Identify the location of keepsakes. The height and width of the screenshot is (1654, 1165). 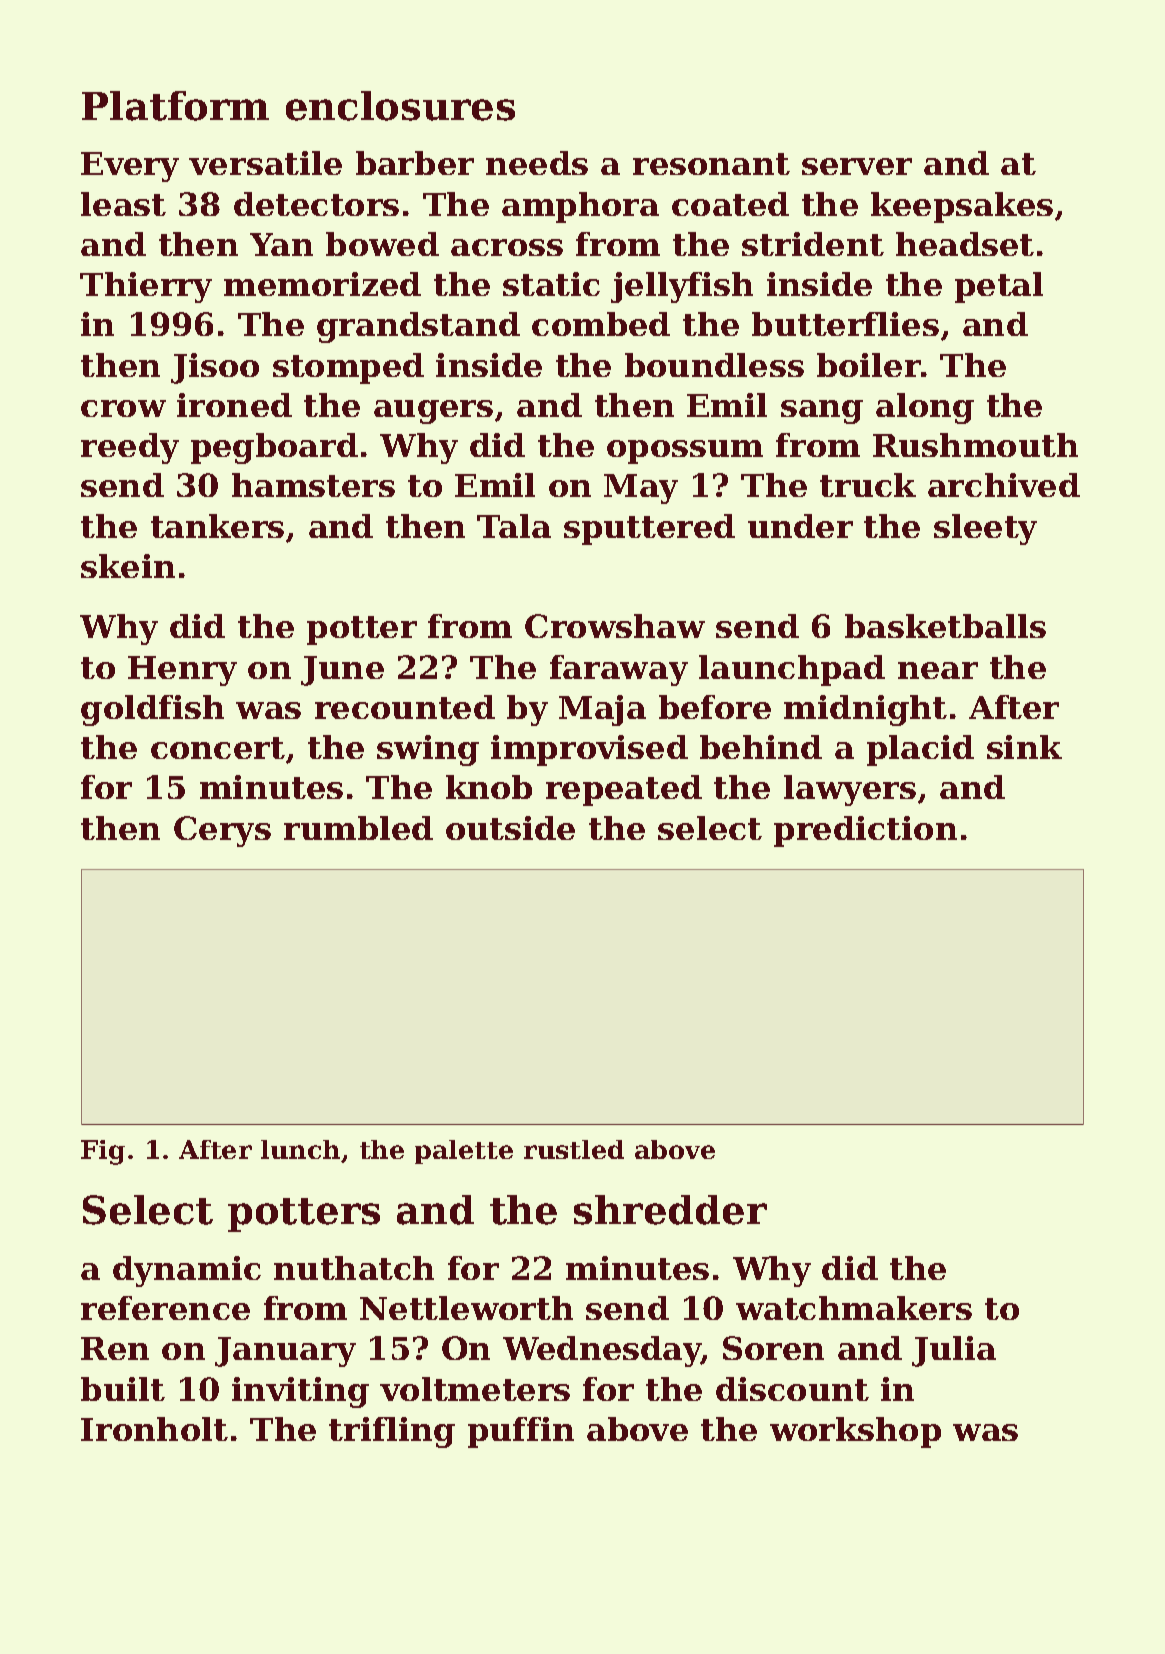
(962, 207).
